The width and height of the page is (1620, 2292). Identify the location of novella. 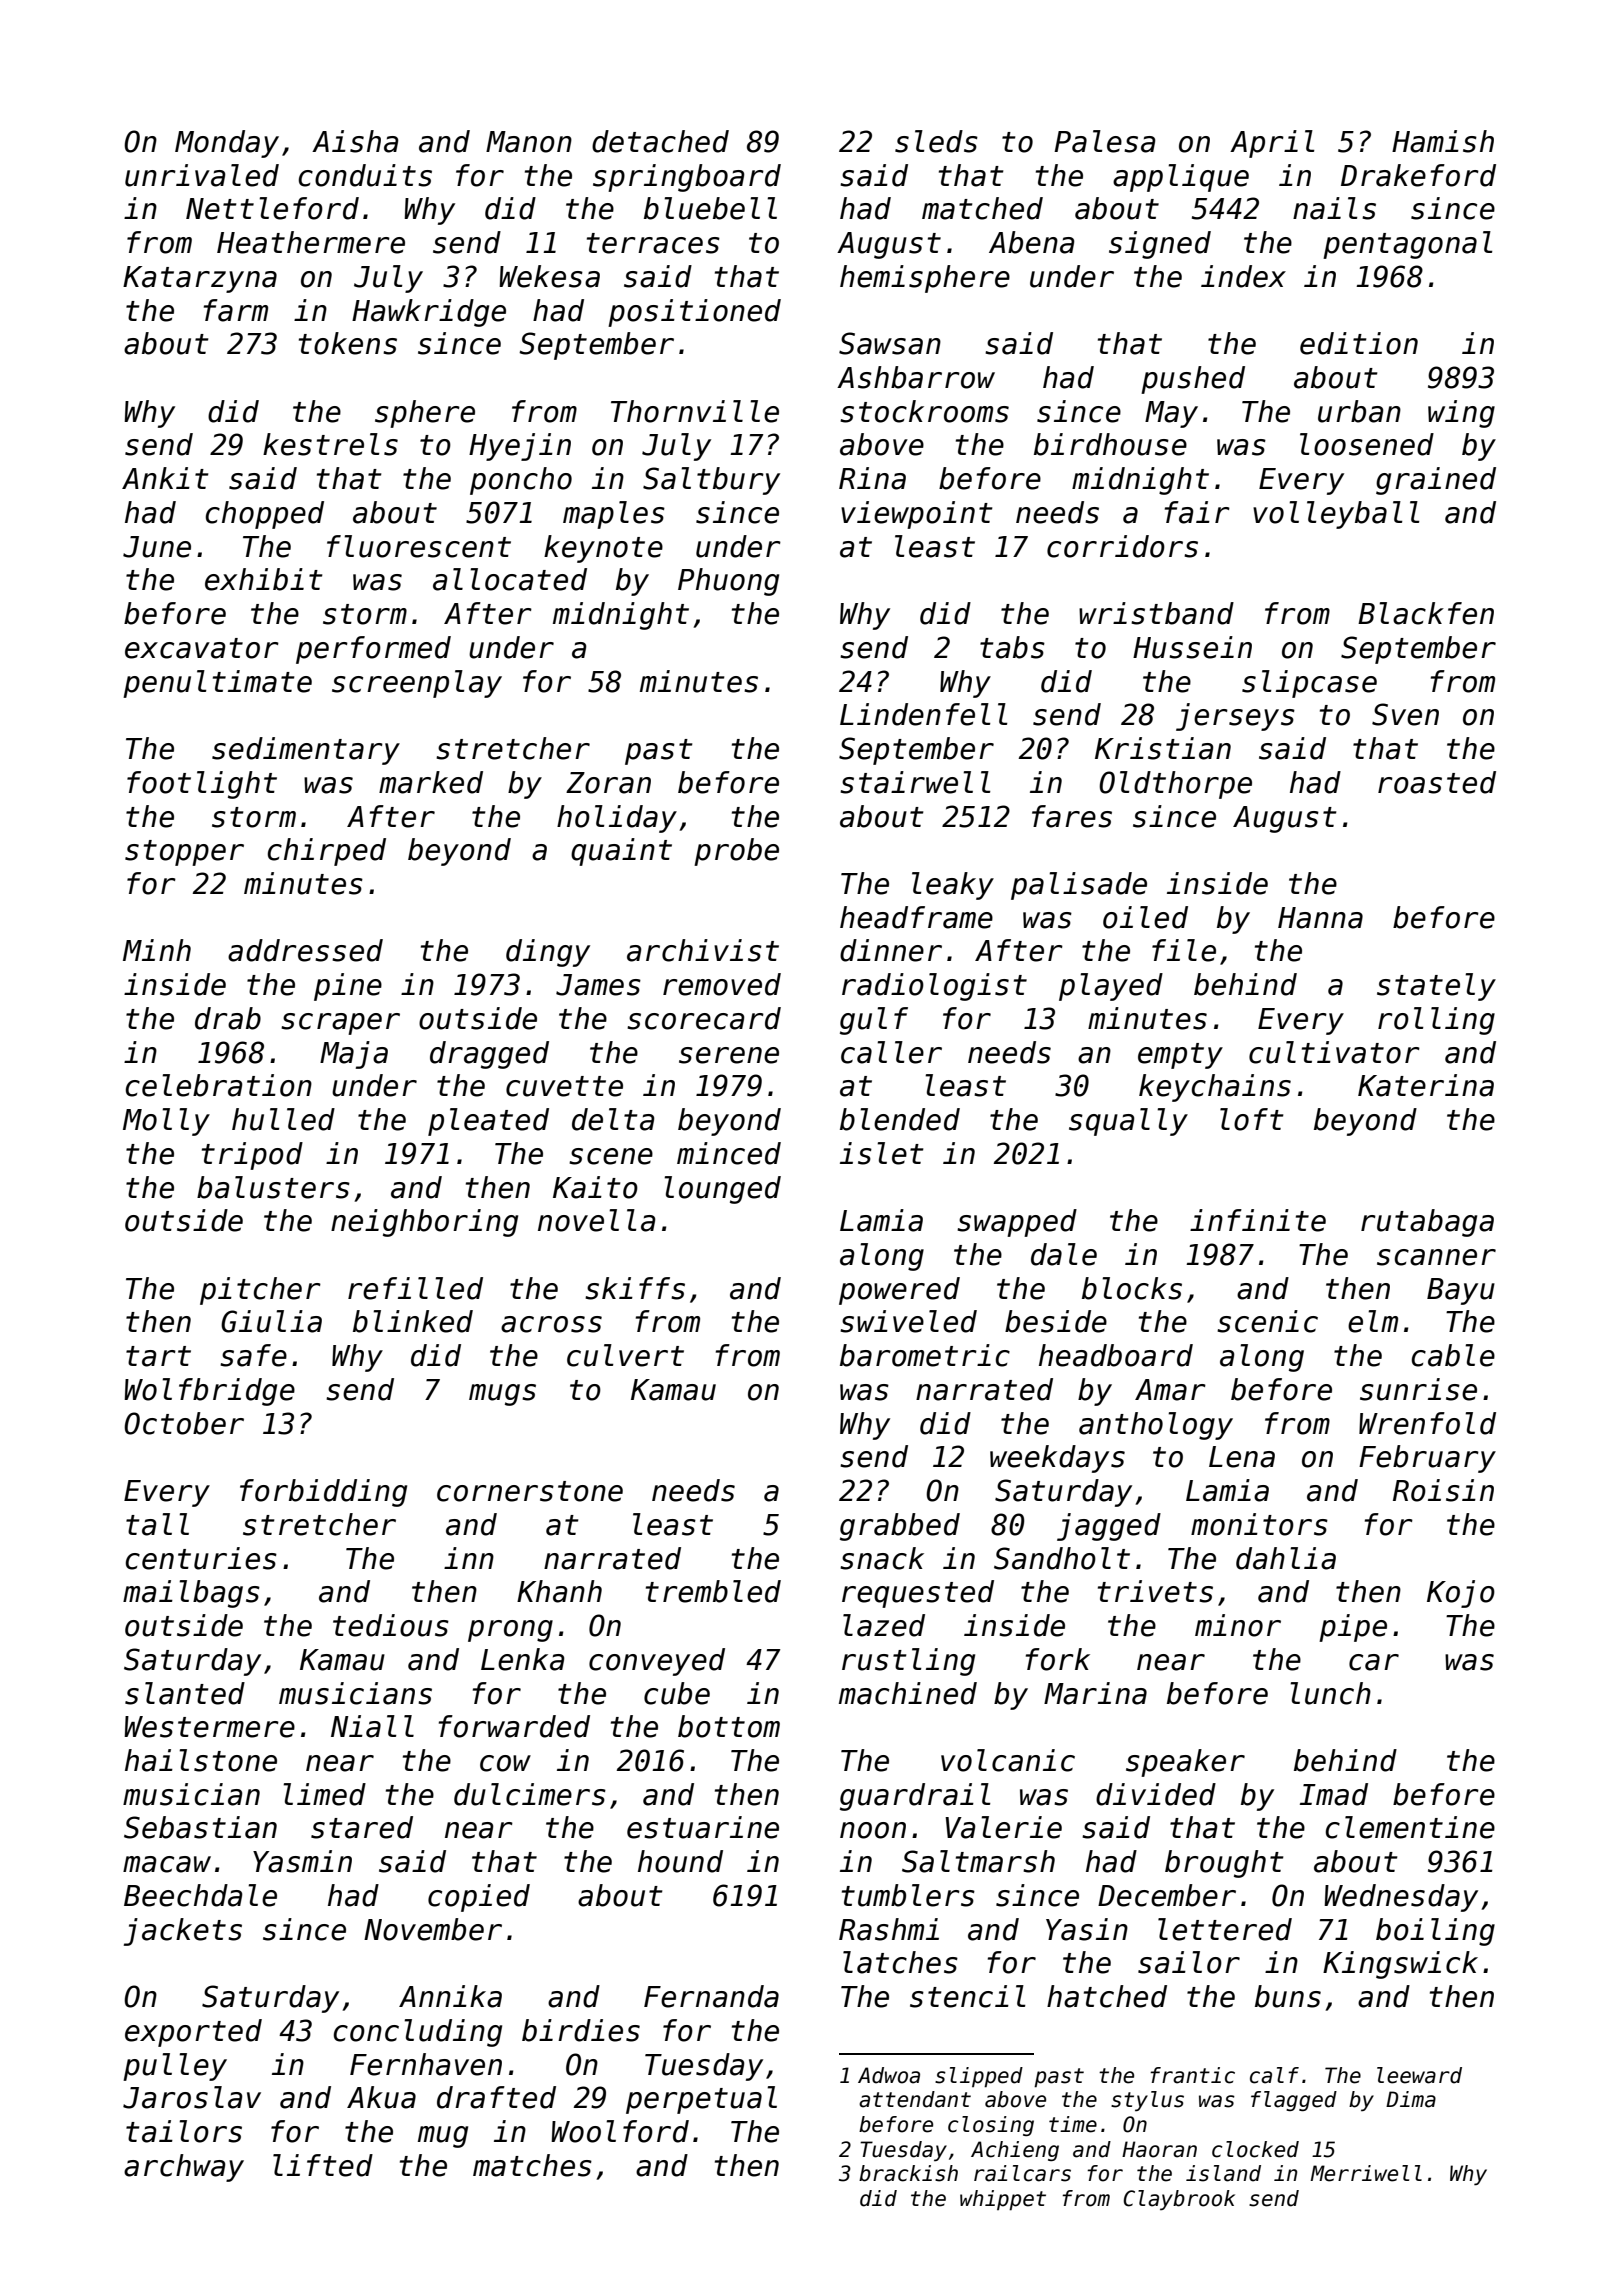
(597, 1220).
